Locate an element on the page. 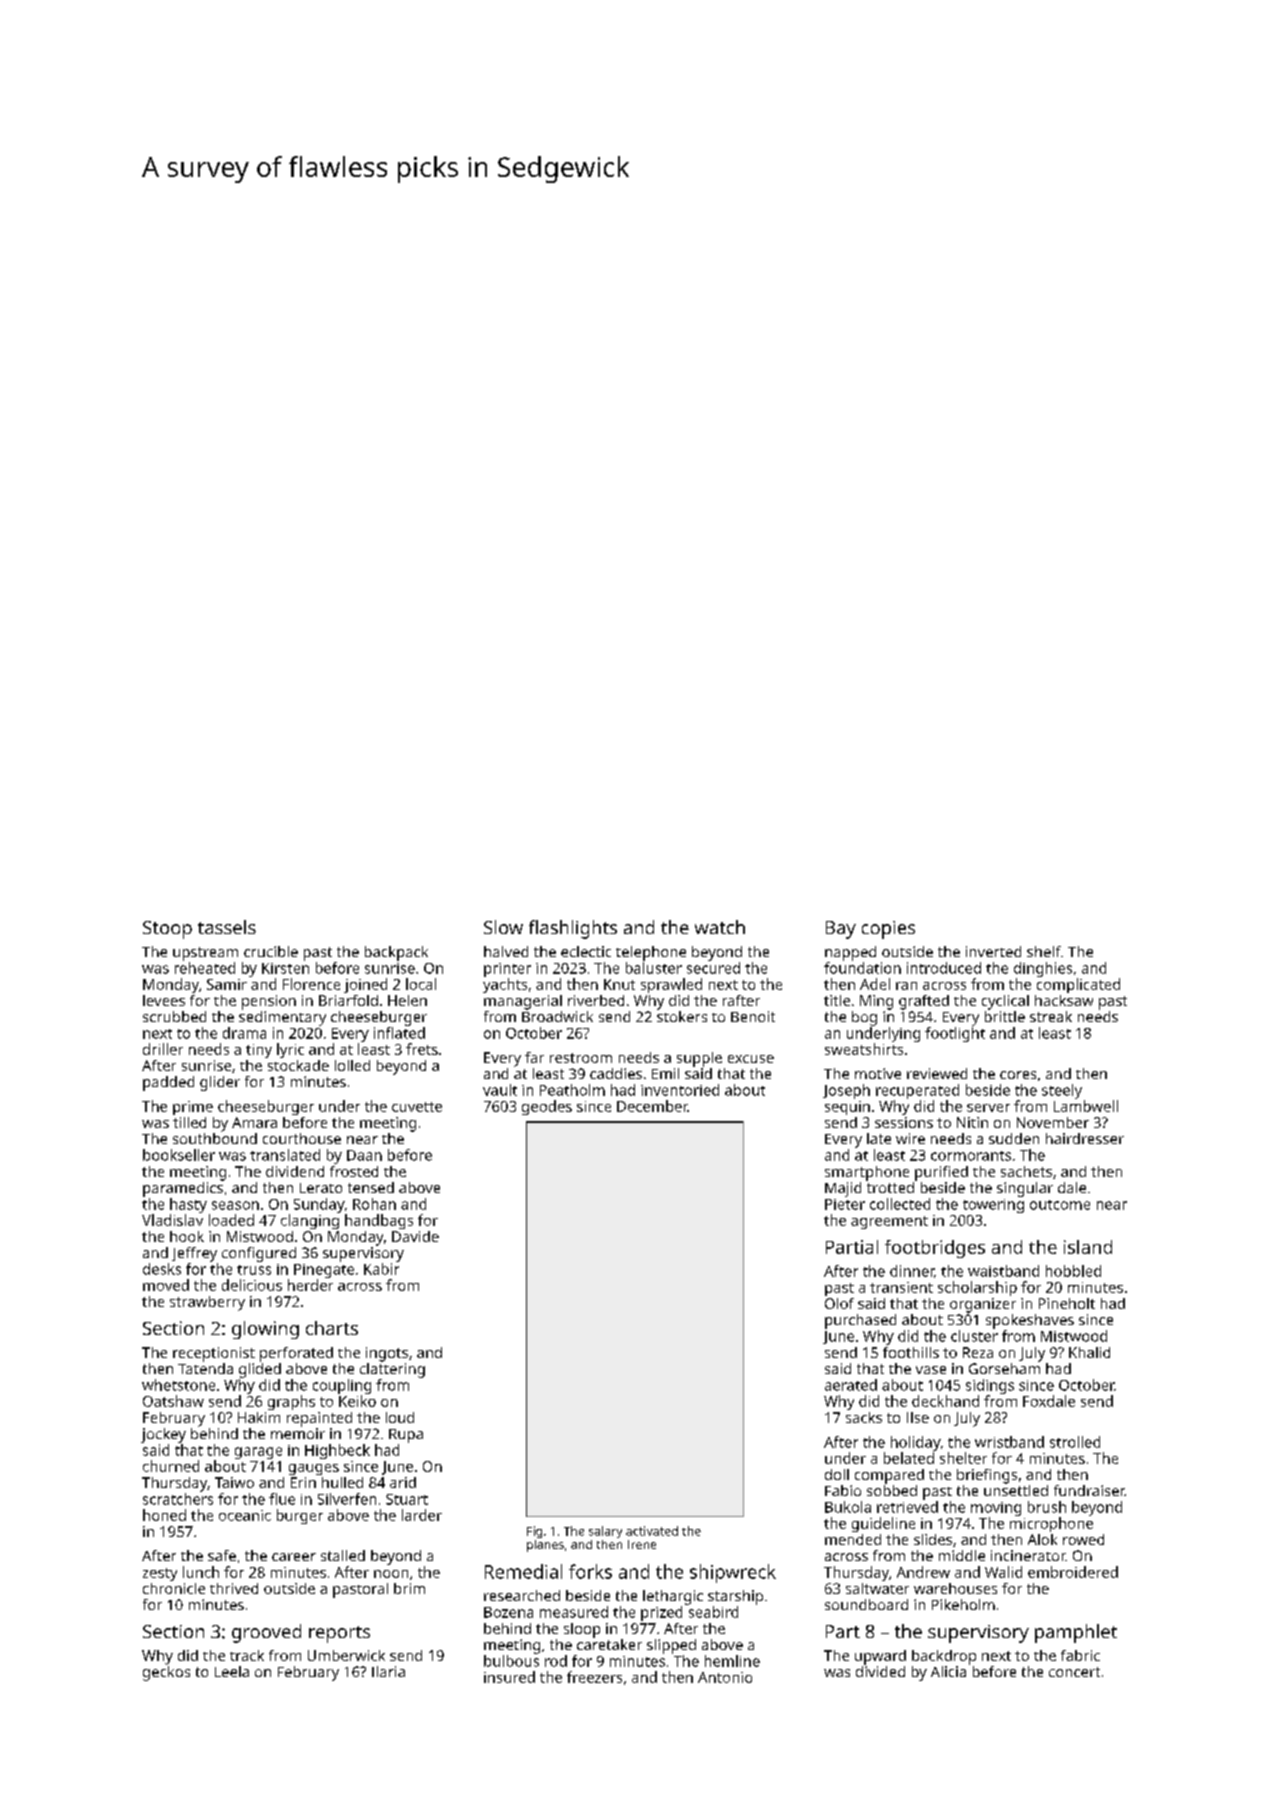 This image has width=1270, height=1796. Lambwell is located at coordinates (1086, 1106).
